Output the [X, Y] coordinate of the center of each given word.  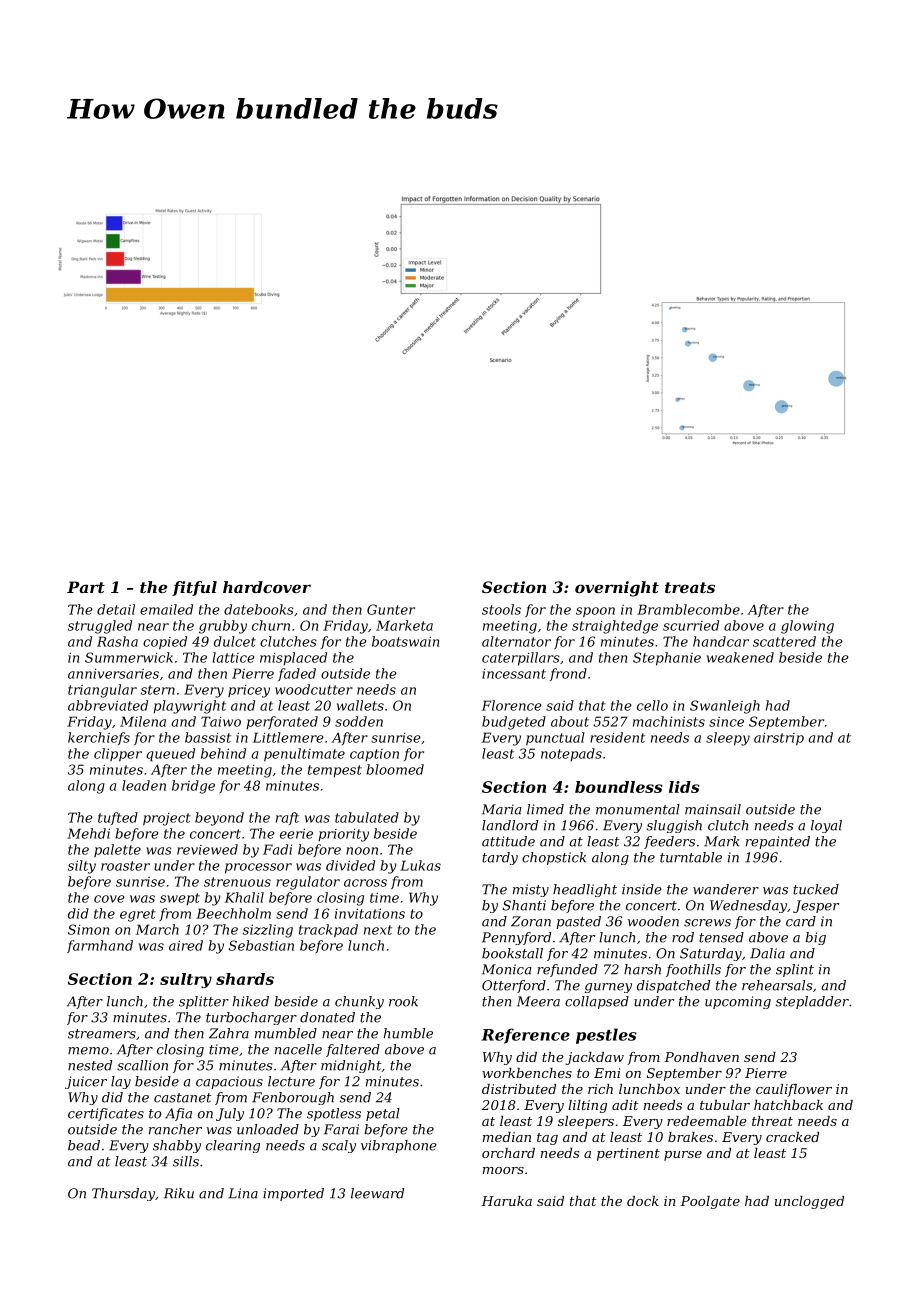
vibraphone [399, 1146]
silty [82, 867]
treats [690, 587]
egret [138, 915]
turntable [691, 857]
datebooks [259, 609]
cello [652, 705]
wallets [360, 705]
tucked [816, 889]
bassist [208, 737]
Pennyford [516, 938]
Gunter [391, 609]
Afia [178, 1114]
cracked [792, 1137]
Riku [179, 1193]
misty [531, 890]
